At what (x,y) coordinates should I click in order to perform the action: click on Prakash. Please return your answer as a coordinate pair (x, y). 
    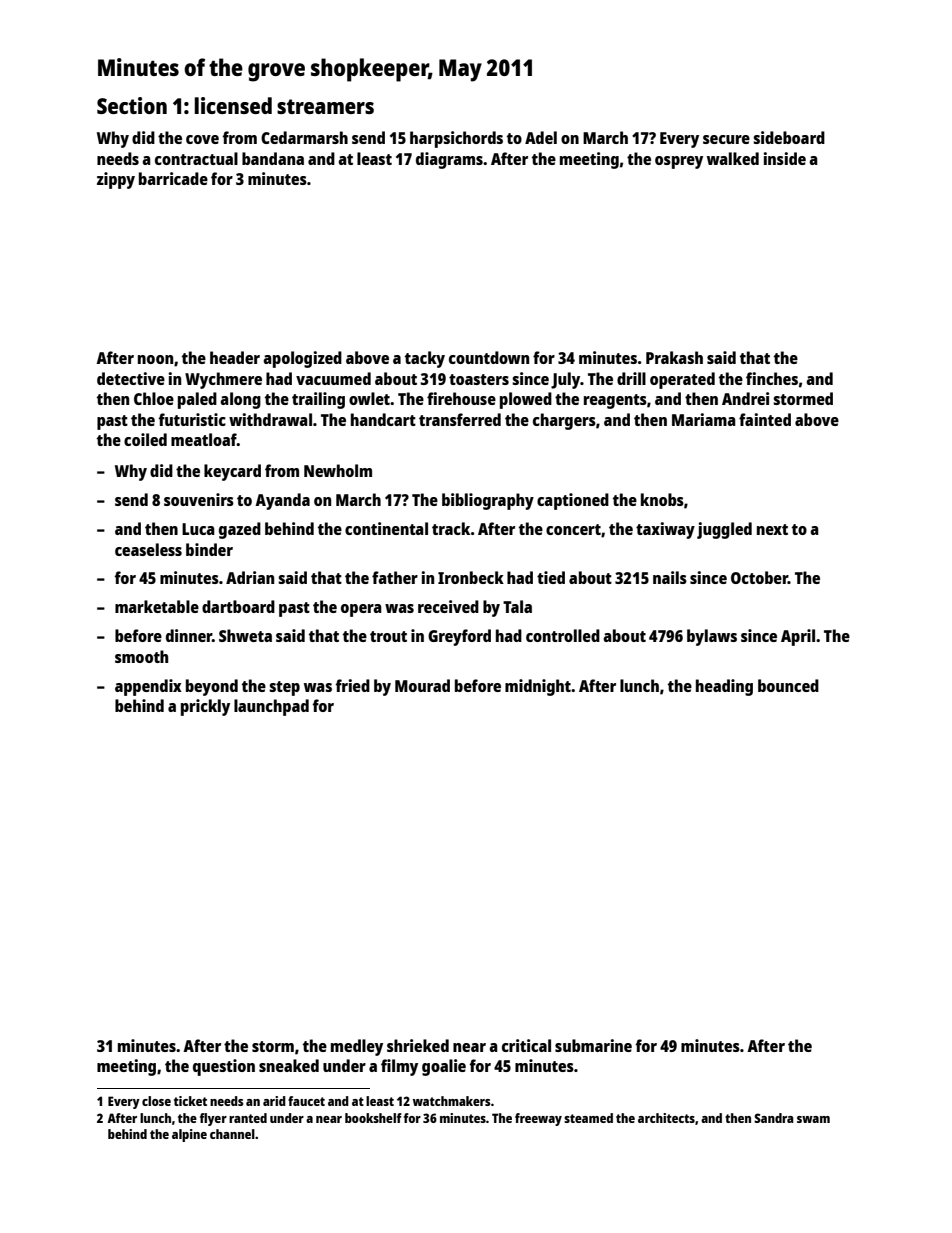
    Looking at the image, I should click on (674, 357).
